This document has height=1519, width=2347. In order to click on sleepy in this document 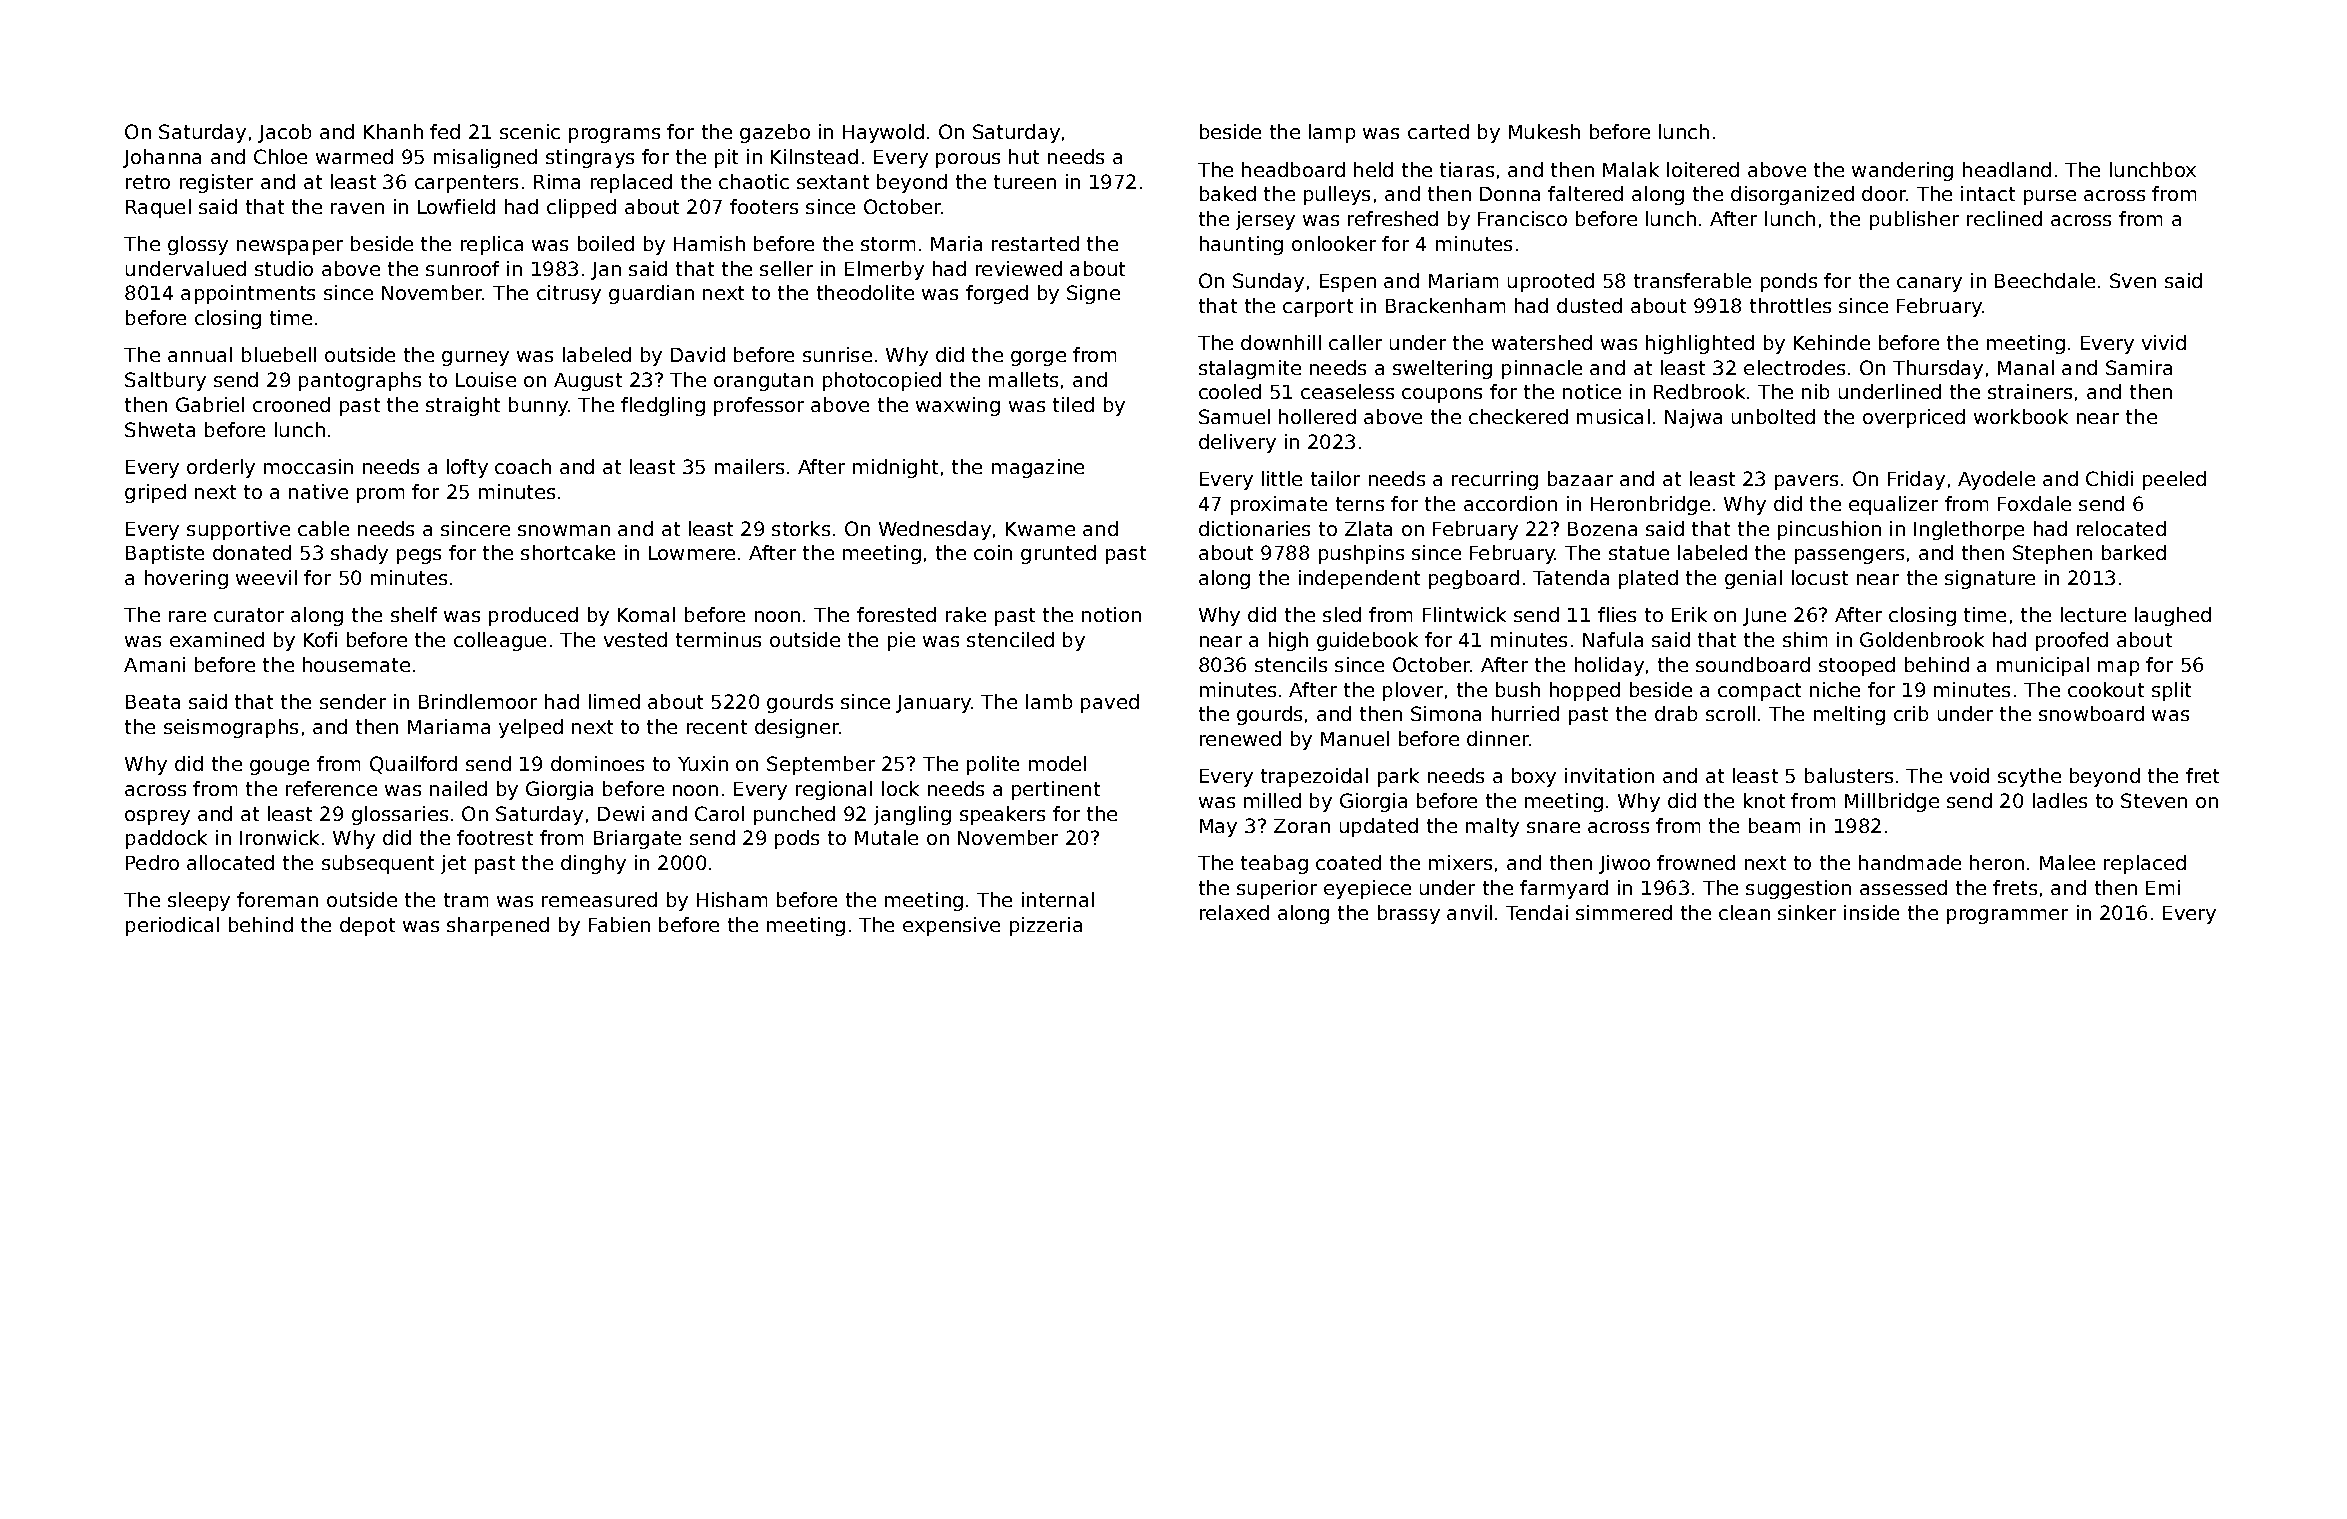, I will do `click(199, 901)`.
